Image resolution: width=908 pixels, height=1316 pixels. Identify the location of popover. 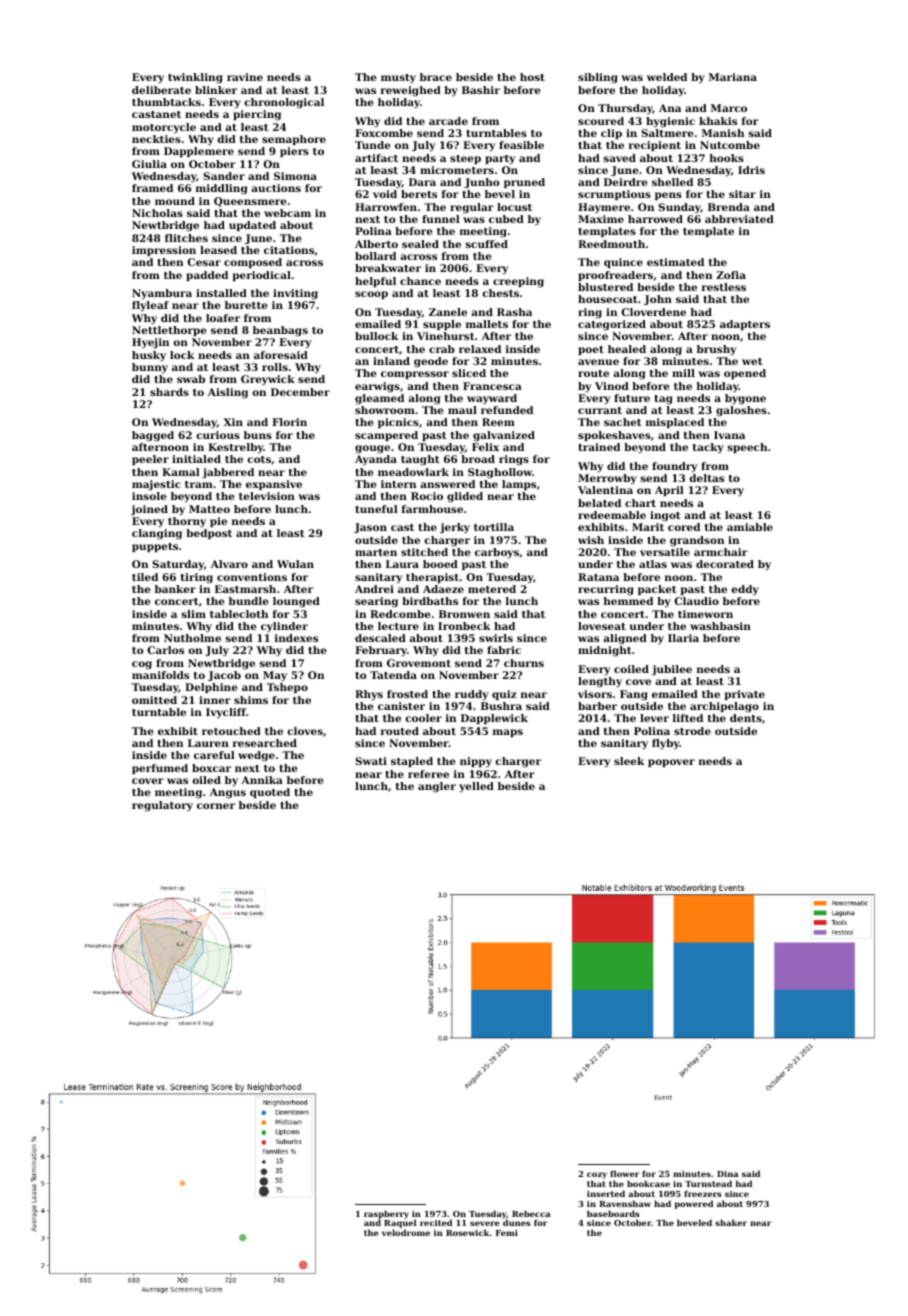
(671, 763).
